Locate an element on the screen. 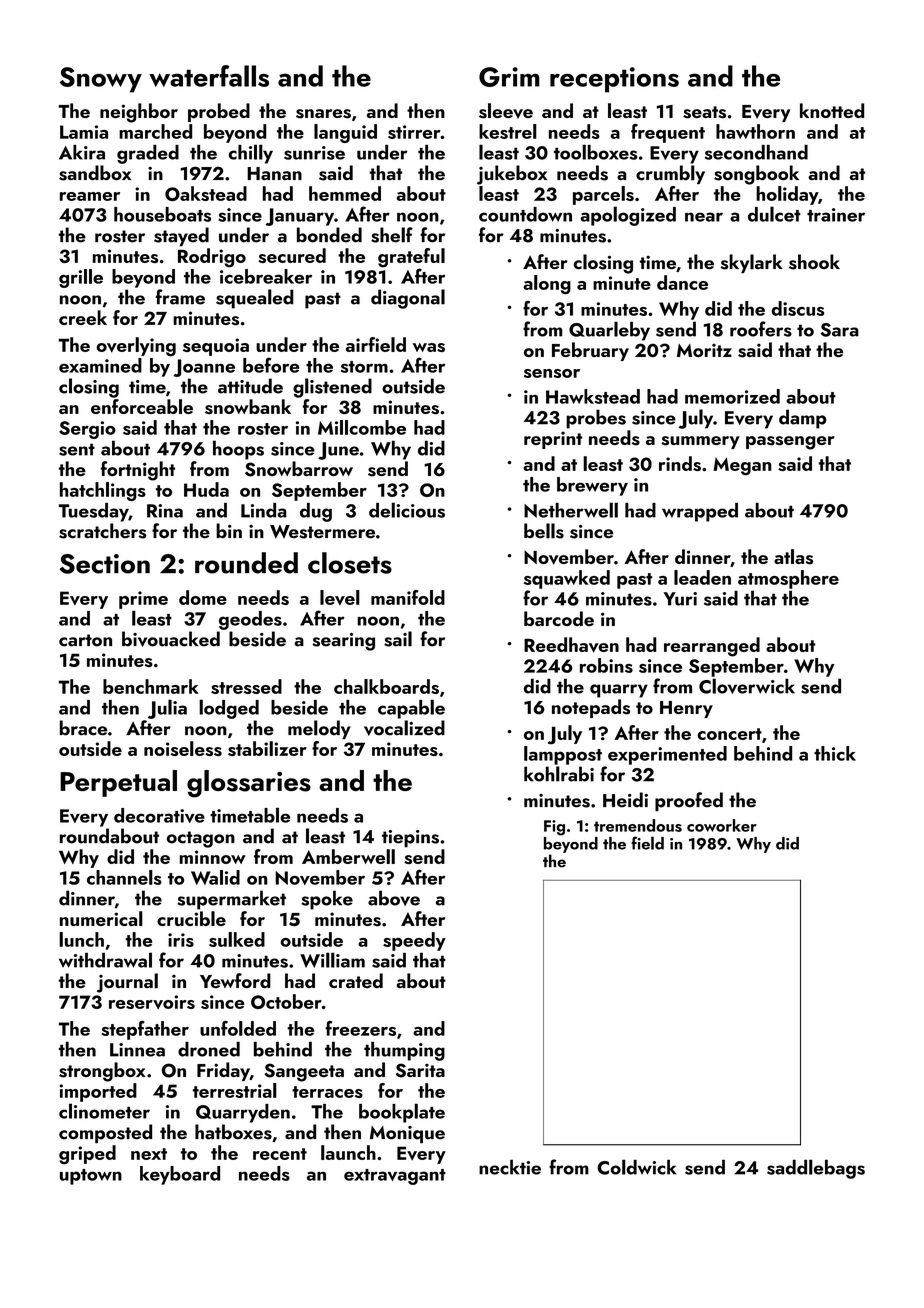 The height and width of the screenshot is (1308, 924). Megan is located at coordinates (742, 466).
